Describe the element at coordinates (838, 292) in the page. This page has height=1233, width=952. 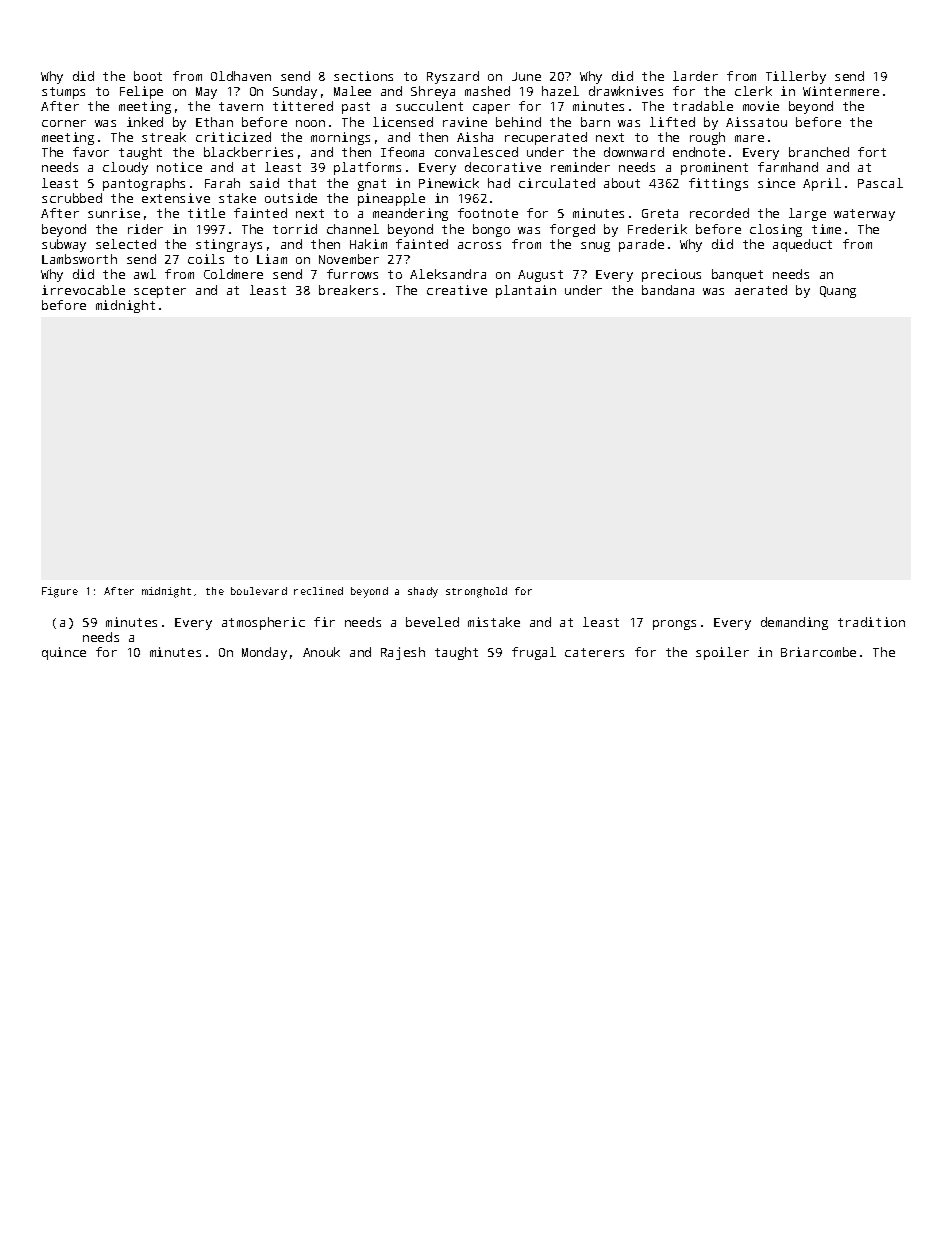
I see `Quang` at that location.
